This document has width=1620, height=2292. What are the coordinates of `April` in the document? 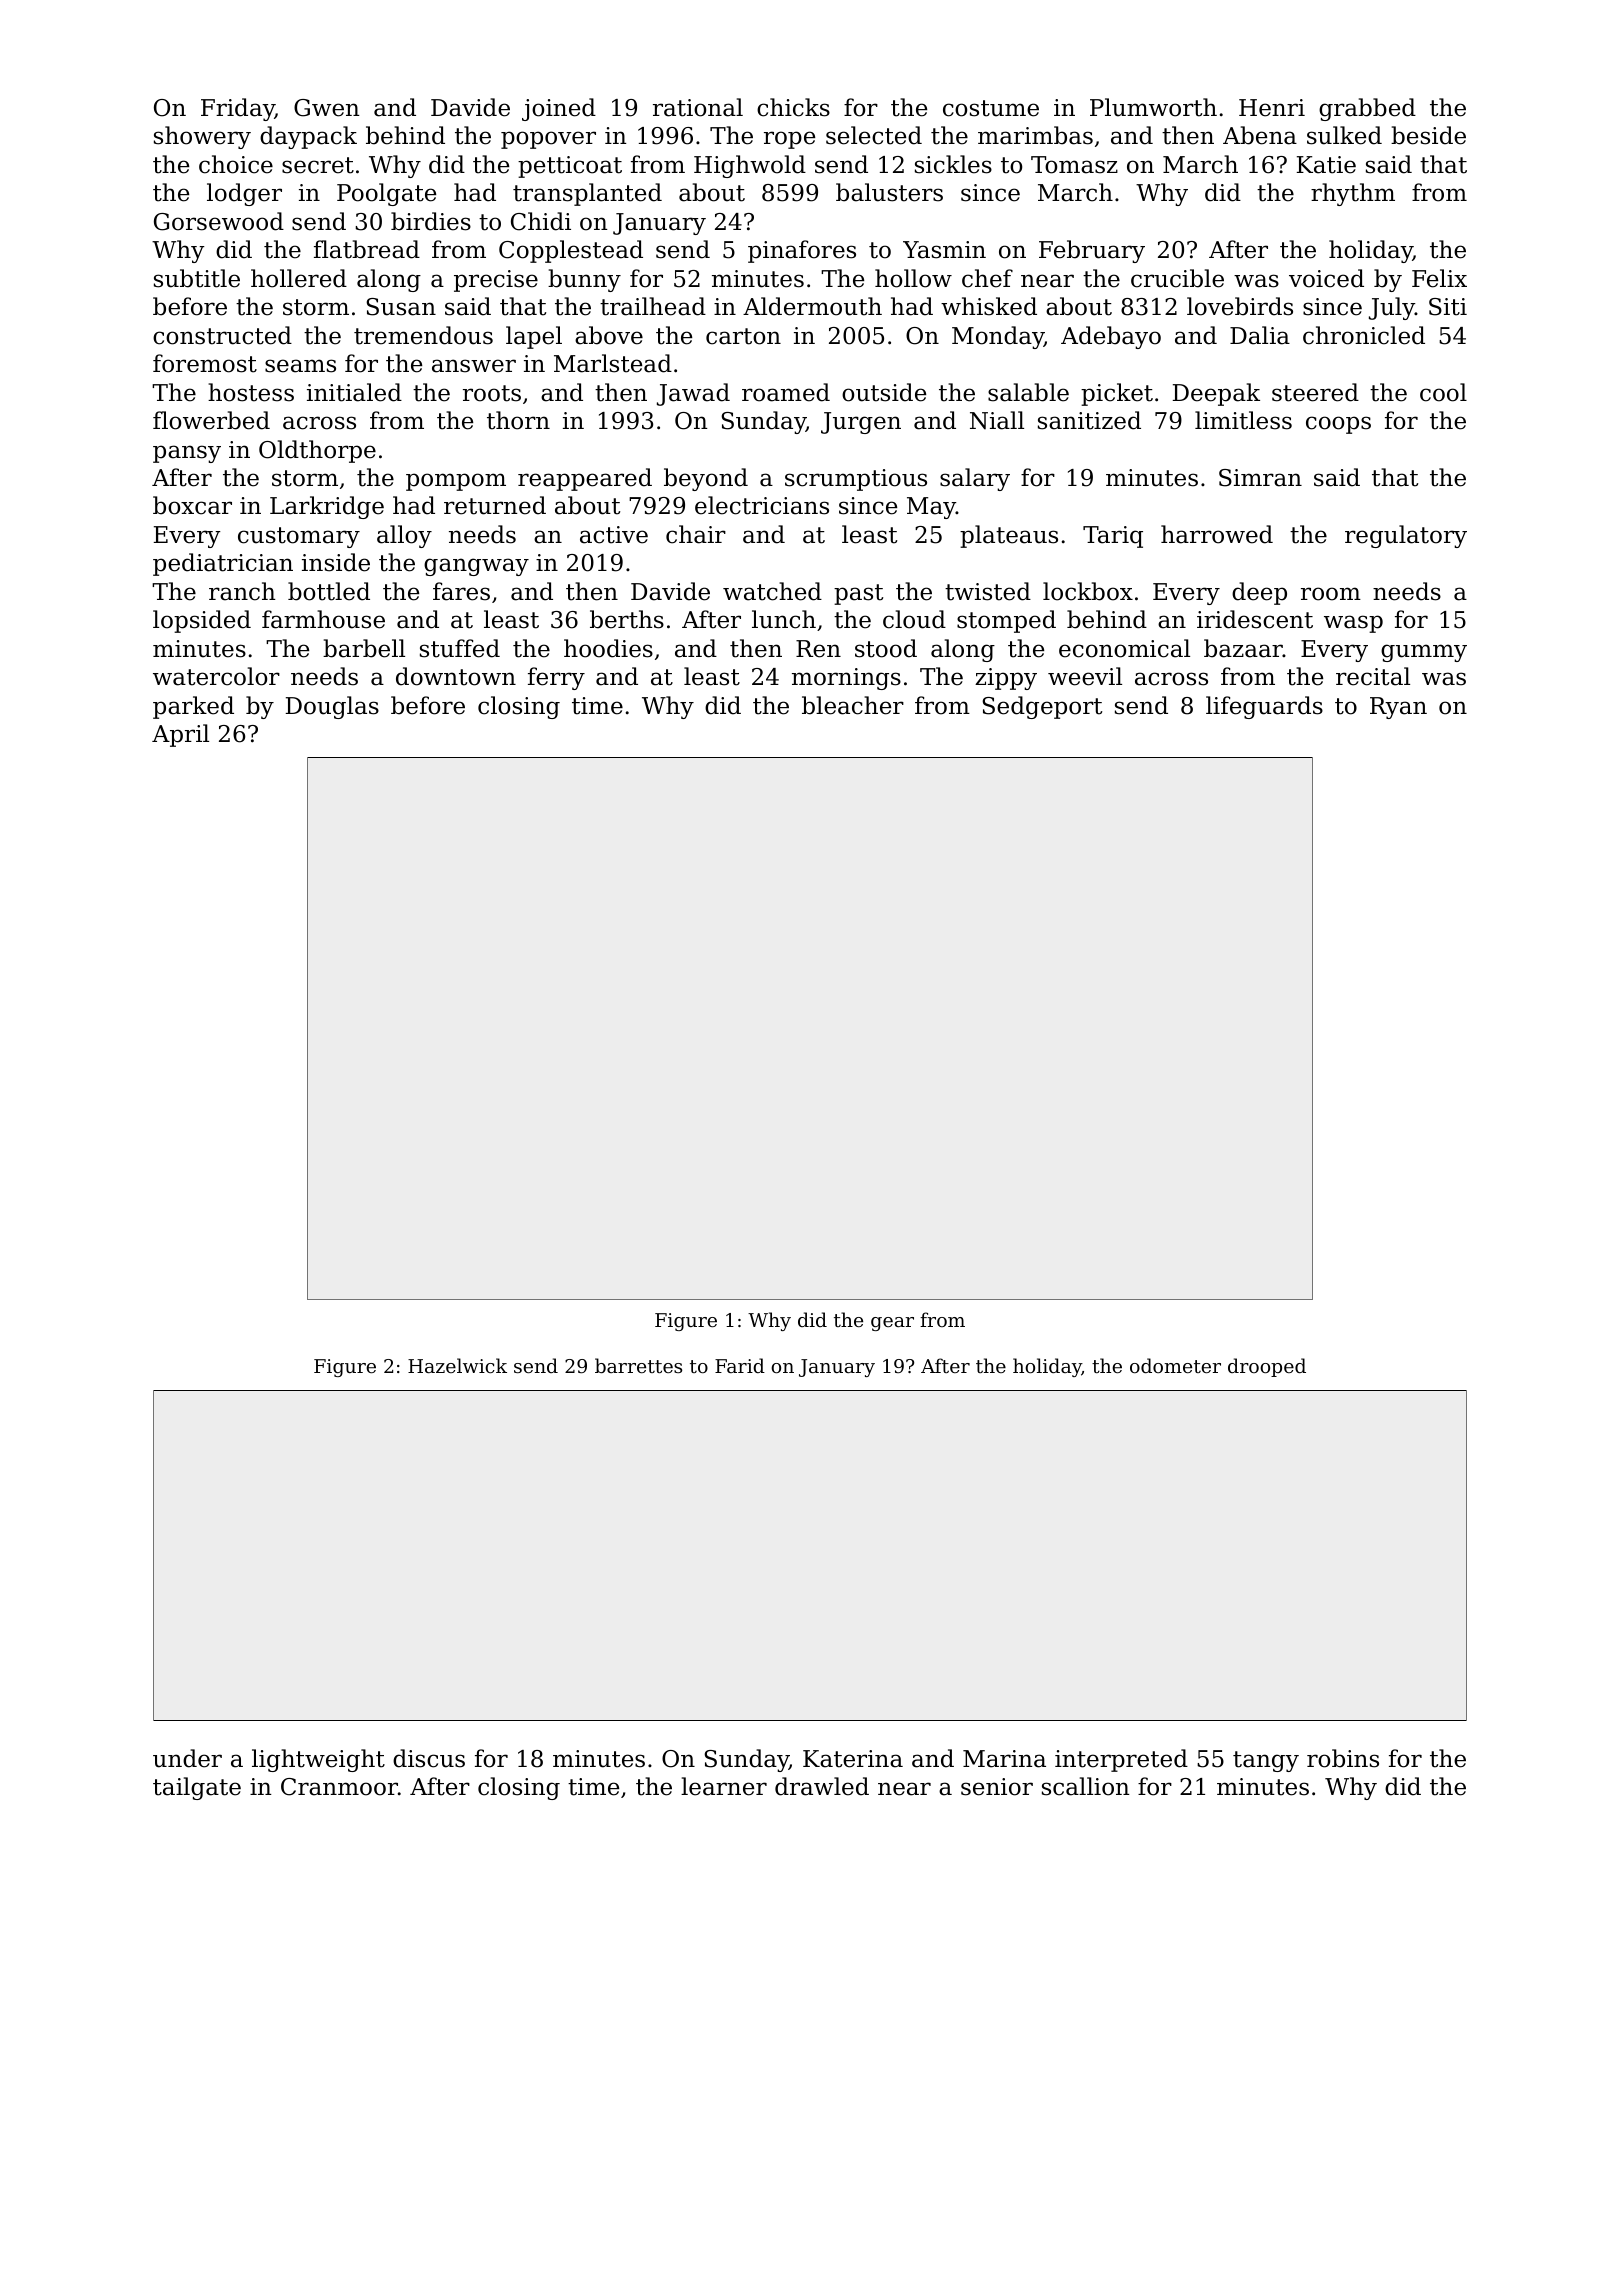 It's located at (180, 735).
